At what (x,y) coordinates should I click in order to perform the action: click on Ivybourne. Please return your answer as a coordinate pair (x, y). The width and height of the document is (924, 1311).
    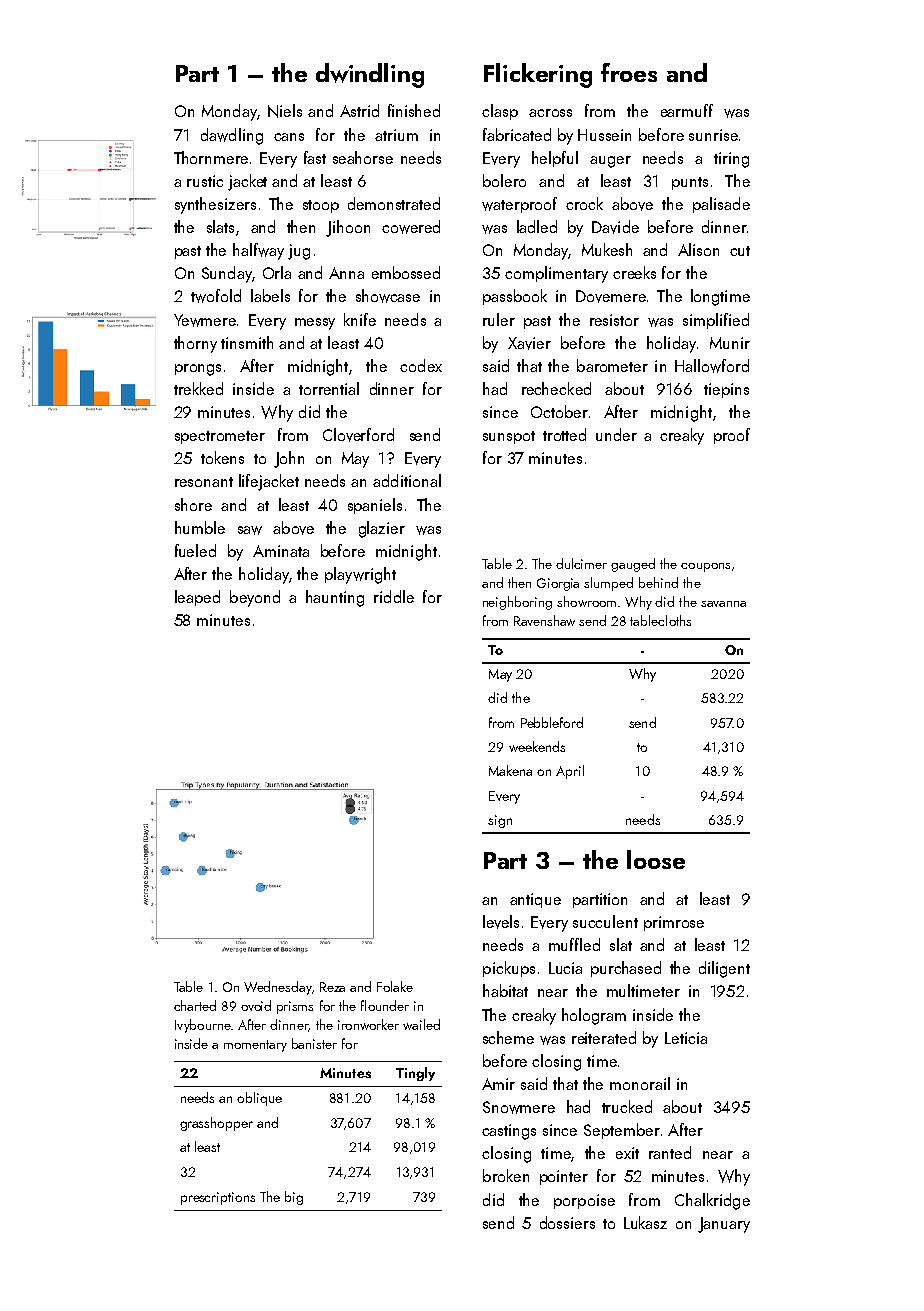
    Looking at the image, I should click on (203, 1026).
